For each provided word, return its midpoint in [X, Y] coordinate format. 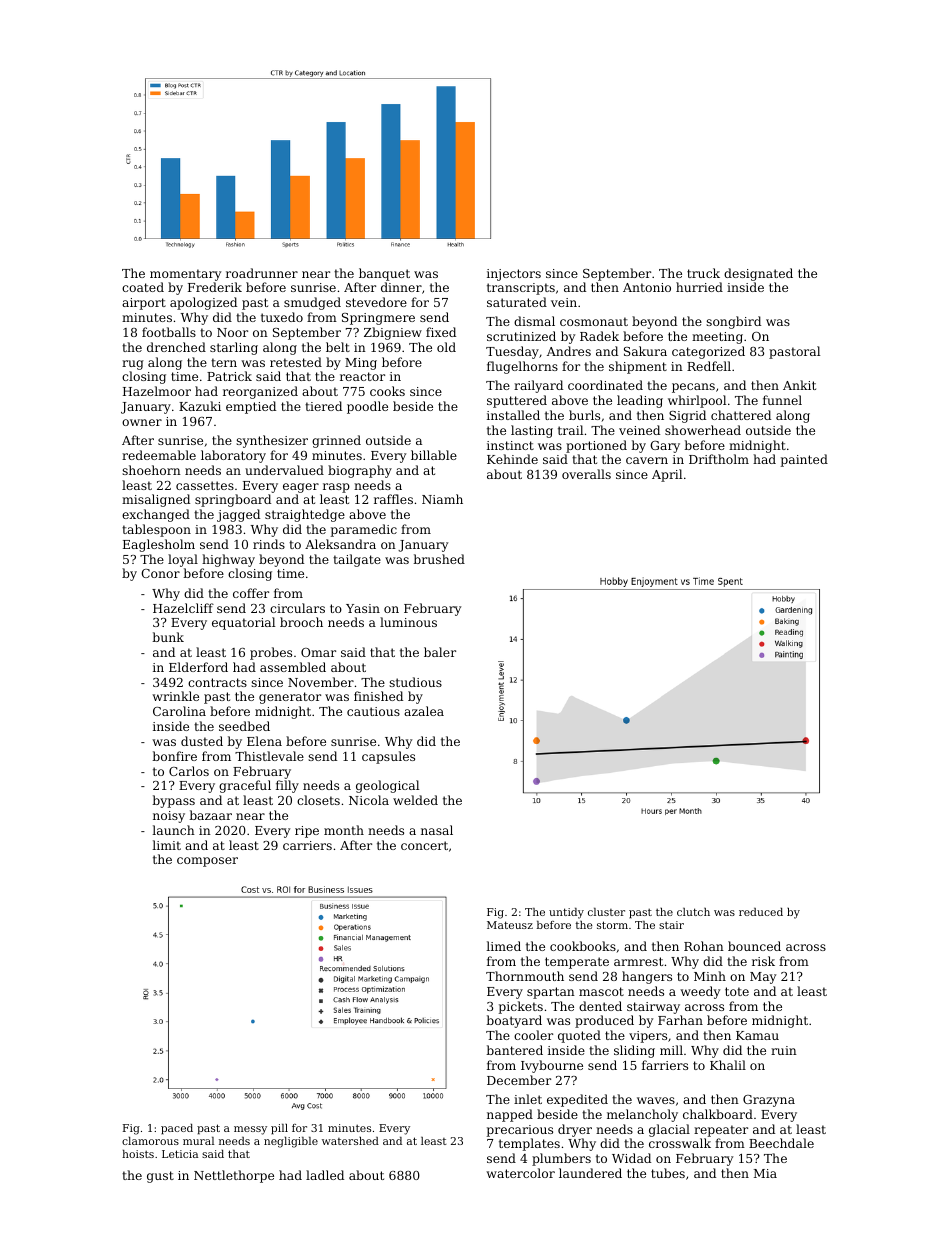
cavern [647, 460]
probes [271, 653]
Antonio [647, 287]
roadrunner [262, 273]
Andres [569, 351]
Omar [318, 652]
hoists [138, 1154]
